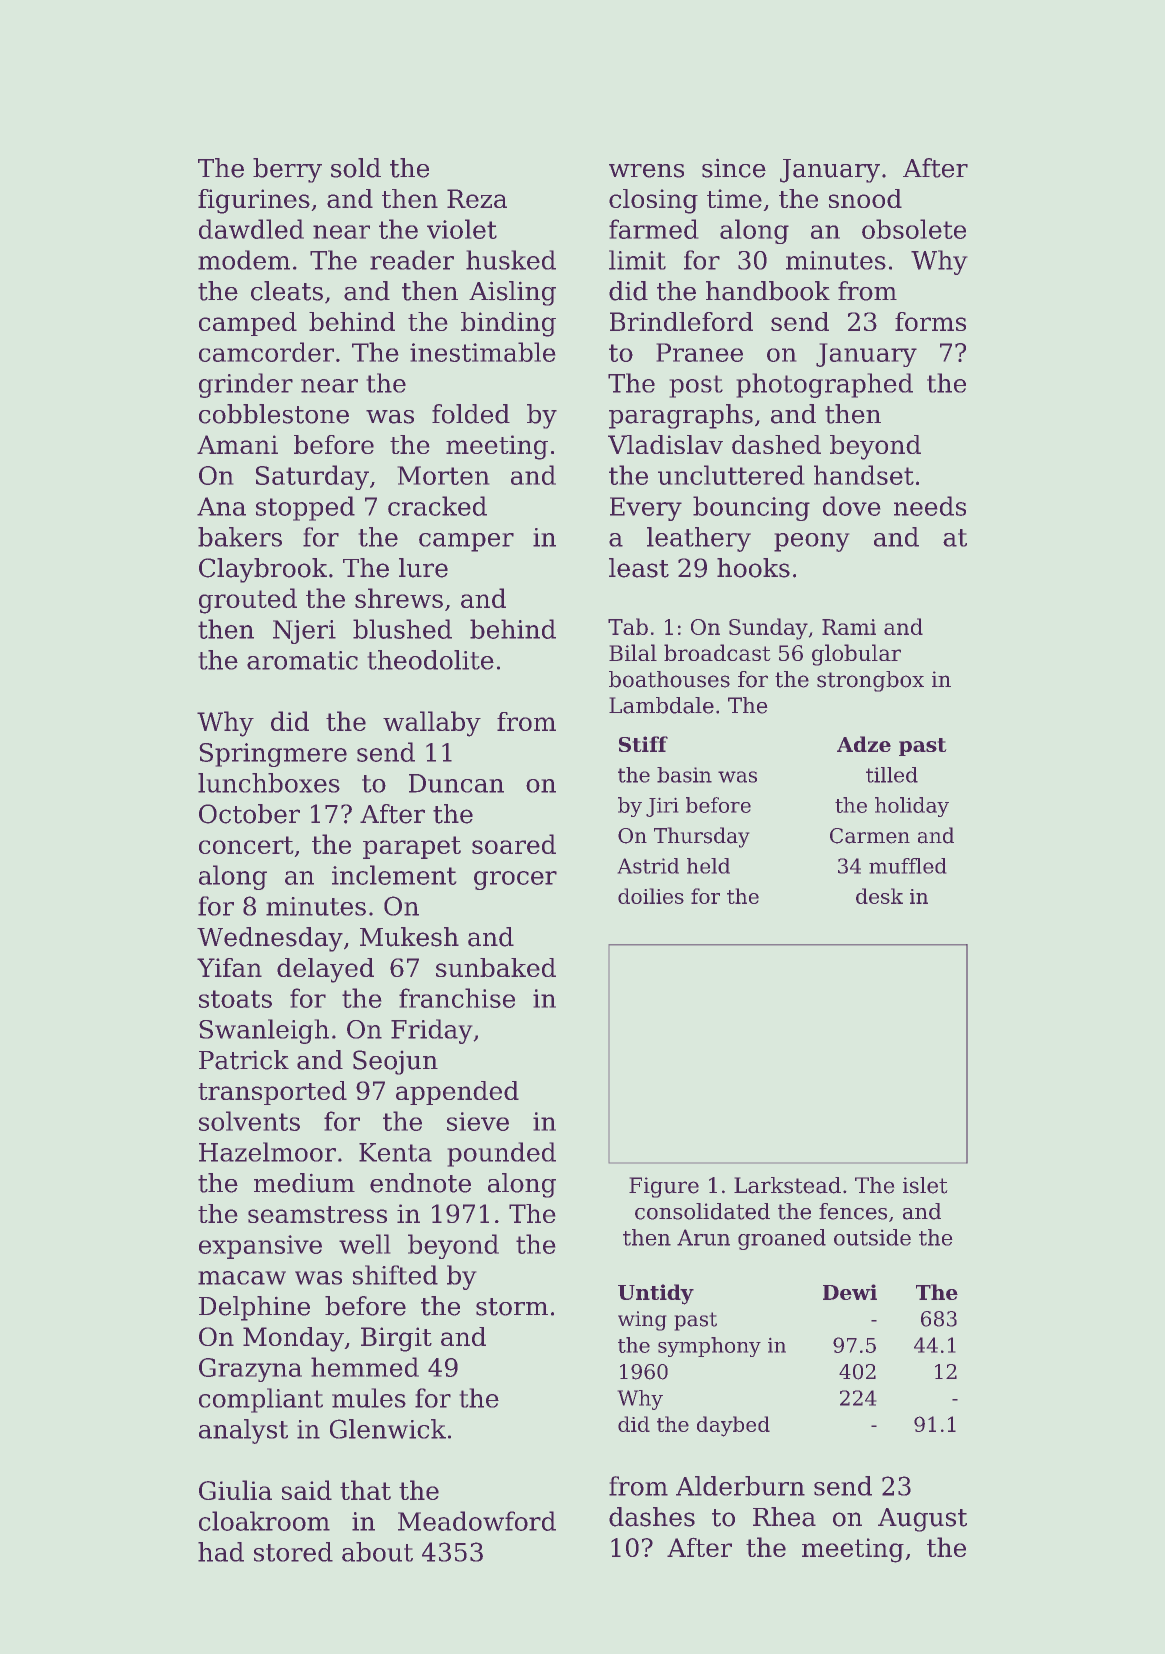 This screenshot has height=1654, width=1165. What do you see at coordinates (502, 1154) in the screenshot?
I see `pounded` at bounding box center [502, 1154].
